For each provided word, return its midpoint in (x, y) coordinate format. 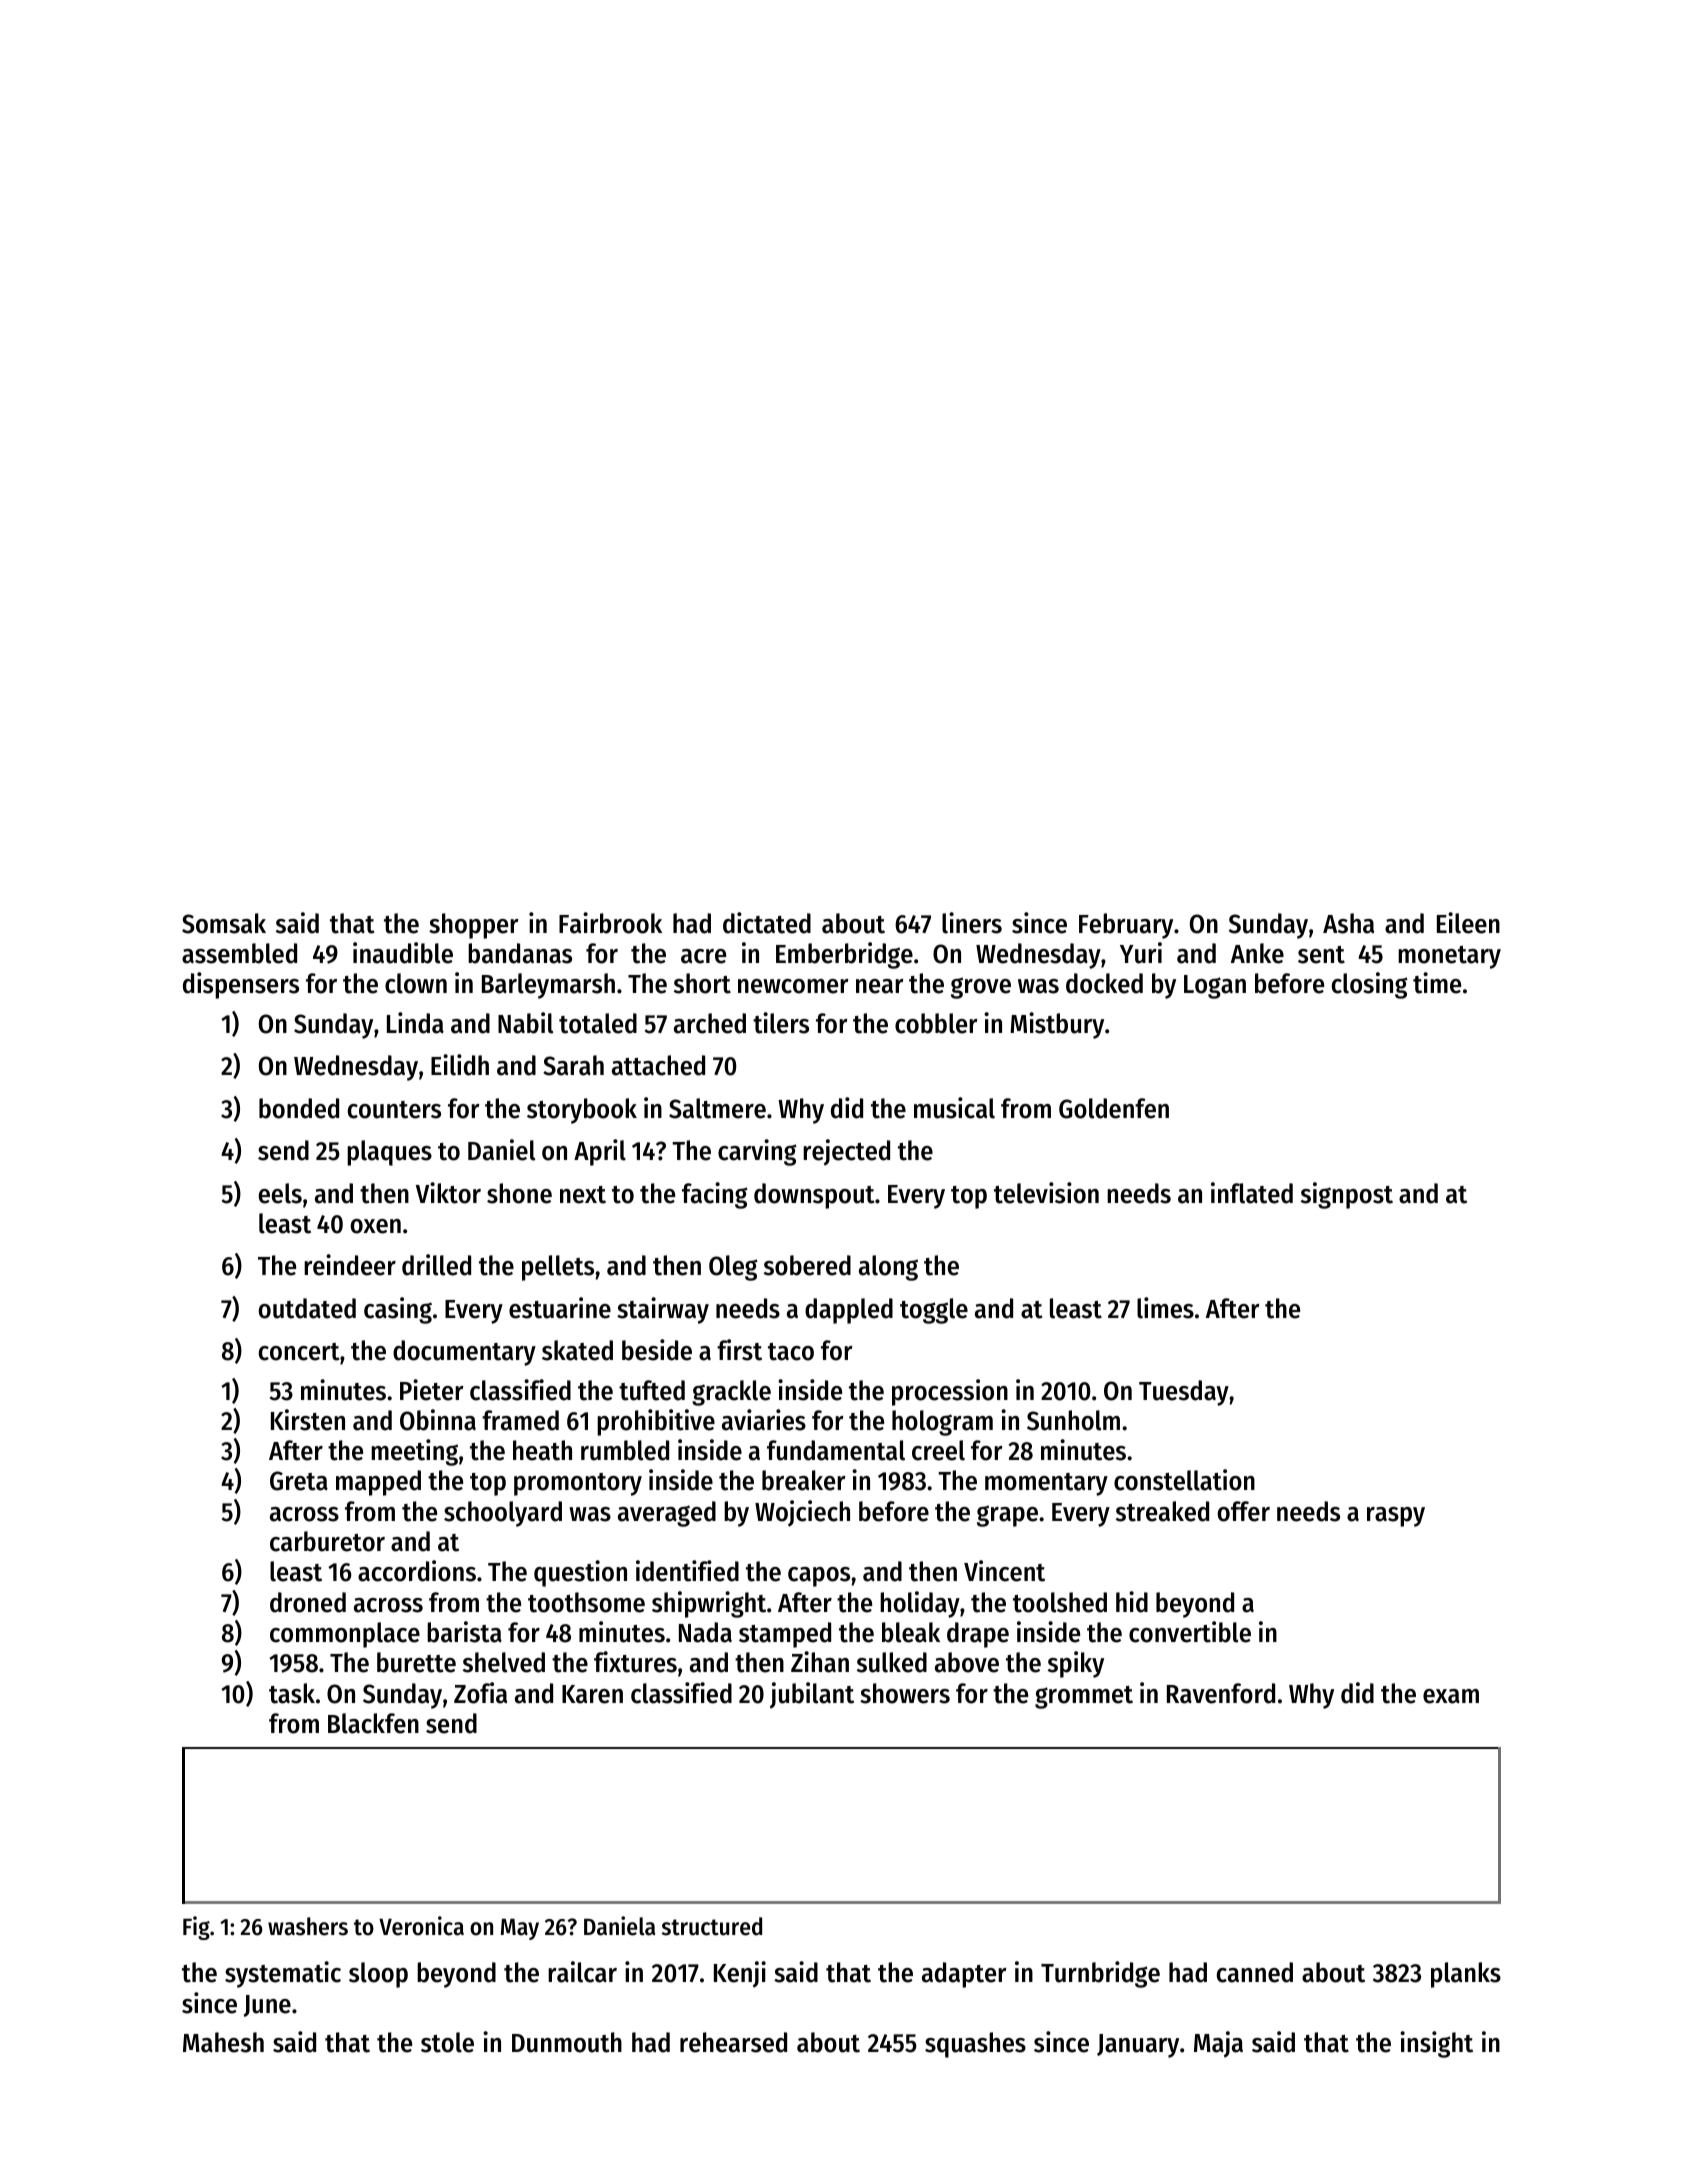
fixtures (635, 1662)
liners (972, 923)
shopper (474, 926)
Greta (299, 1481)
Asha (1348, 923)
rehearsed (733, 2042)
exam (1451, 1696)
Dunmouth (567, 2042)
